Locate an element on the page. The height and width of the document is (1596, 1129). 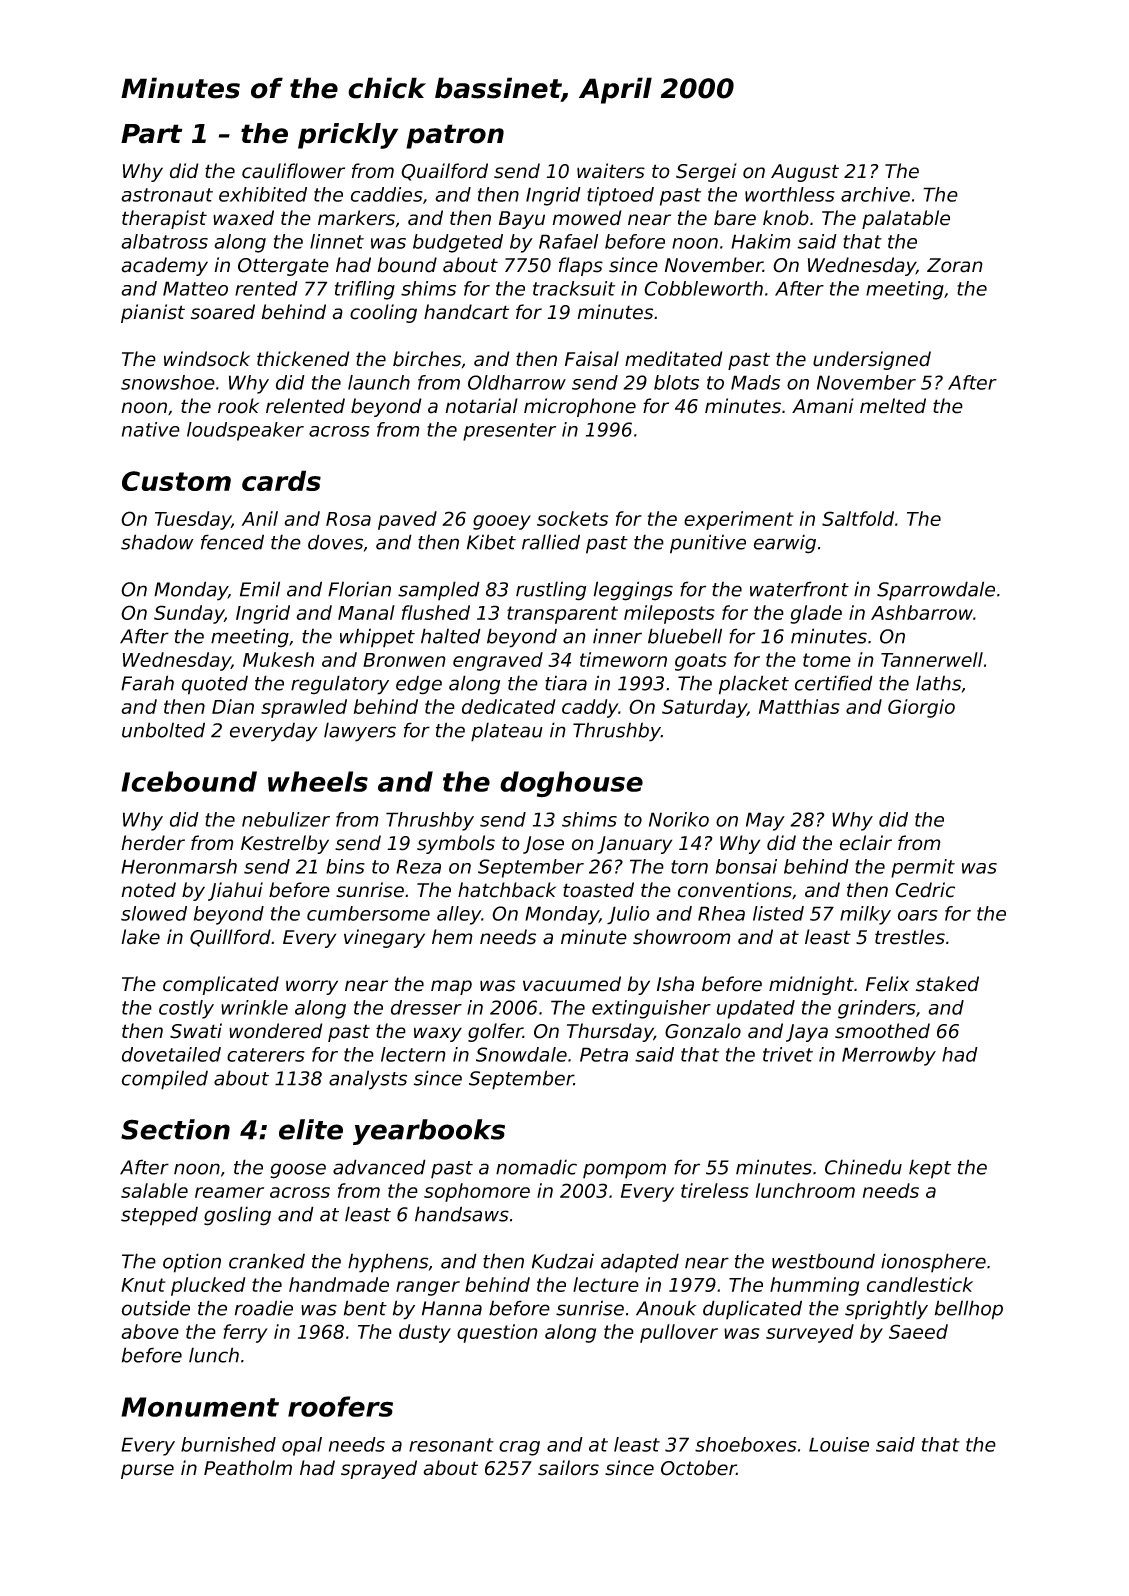
August is located at coordinates (805, 173).
